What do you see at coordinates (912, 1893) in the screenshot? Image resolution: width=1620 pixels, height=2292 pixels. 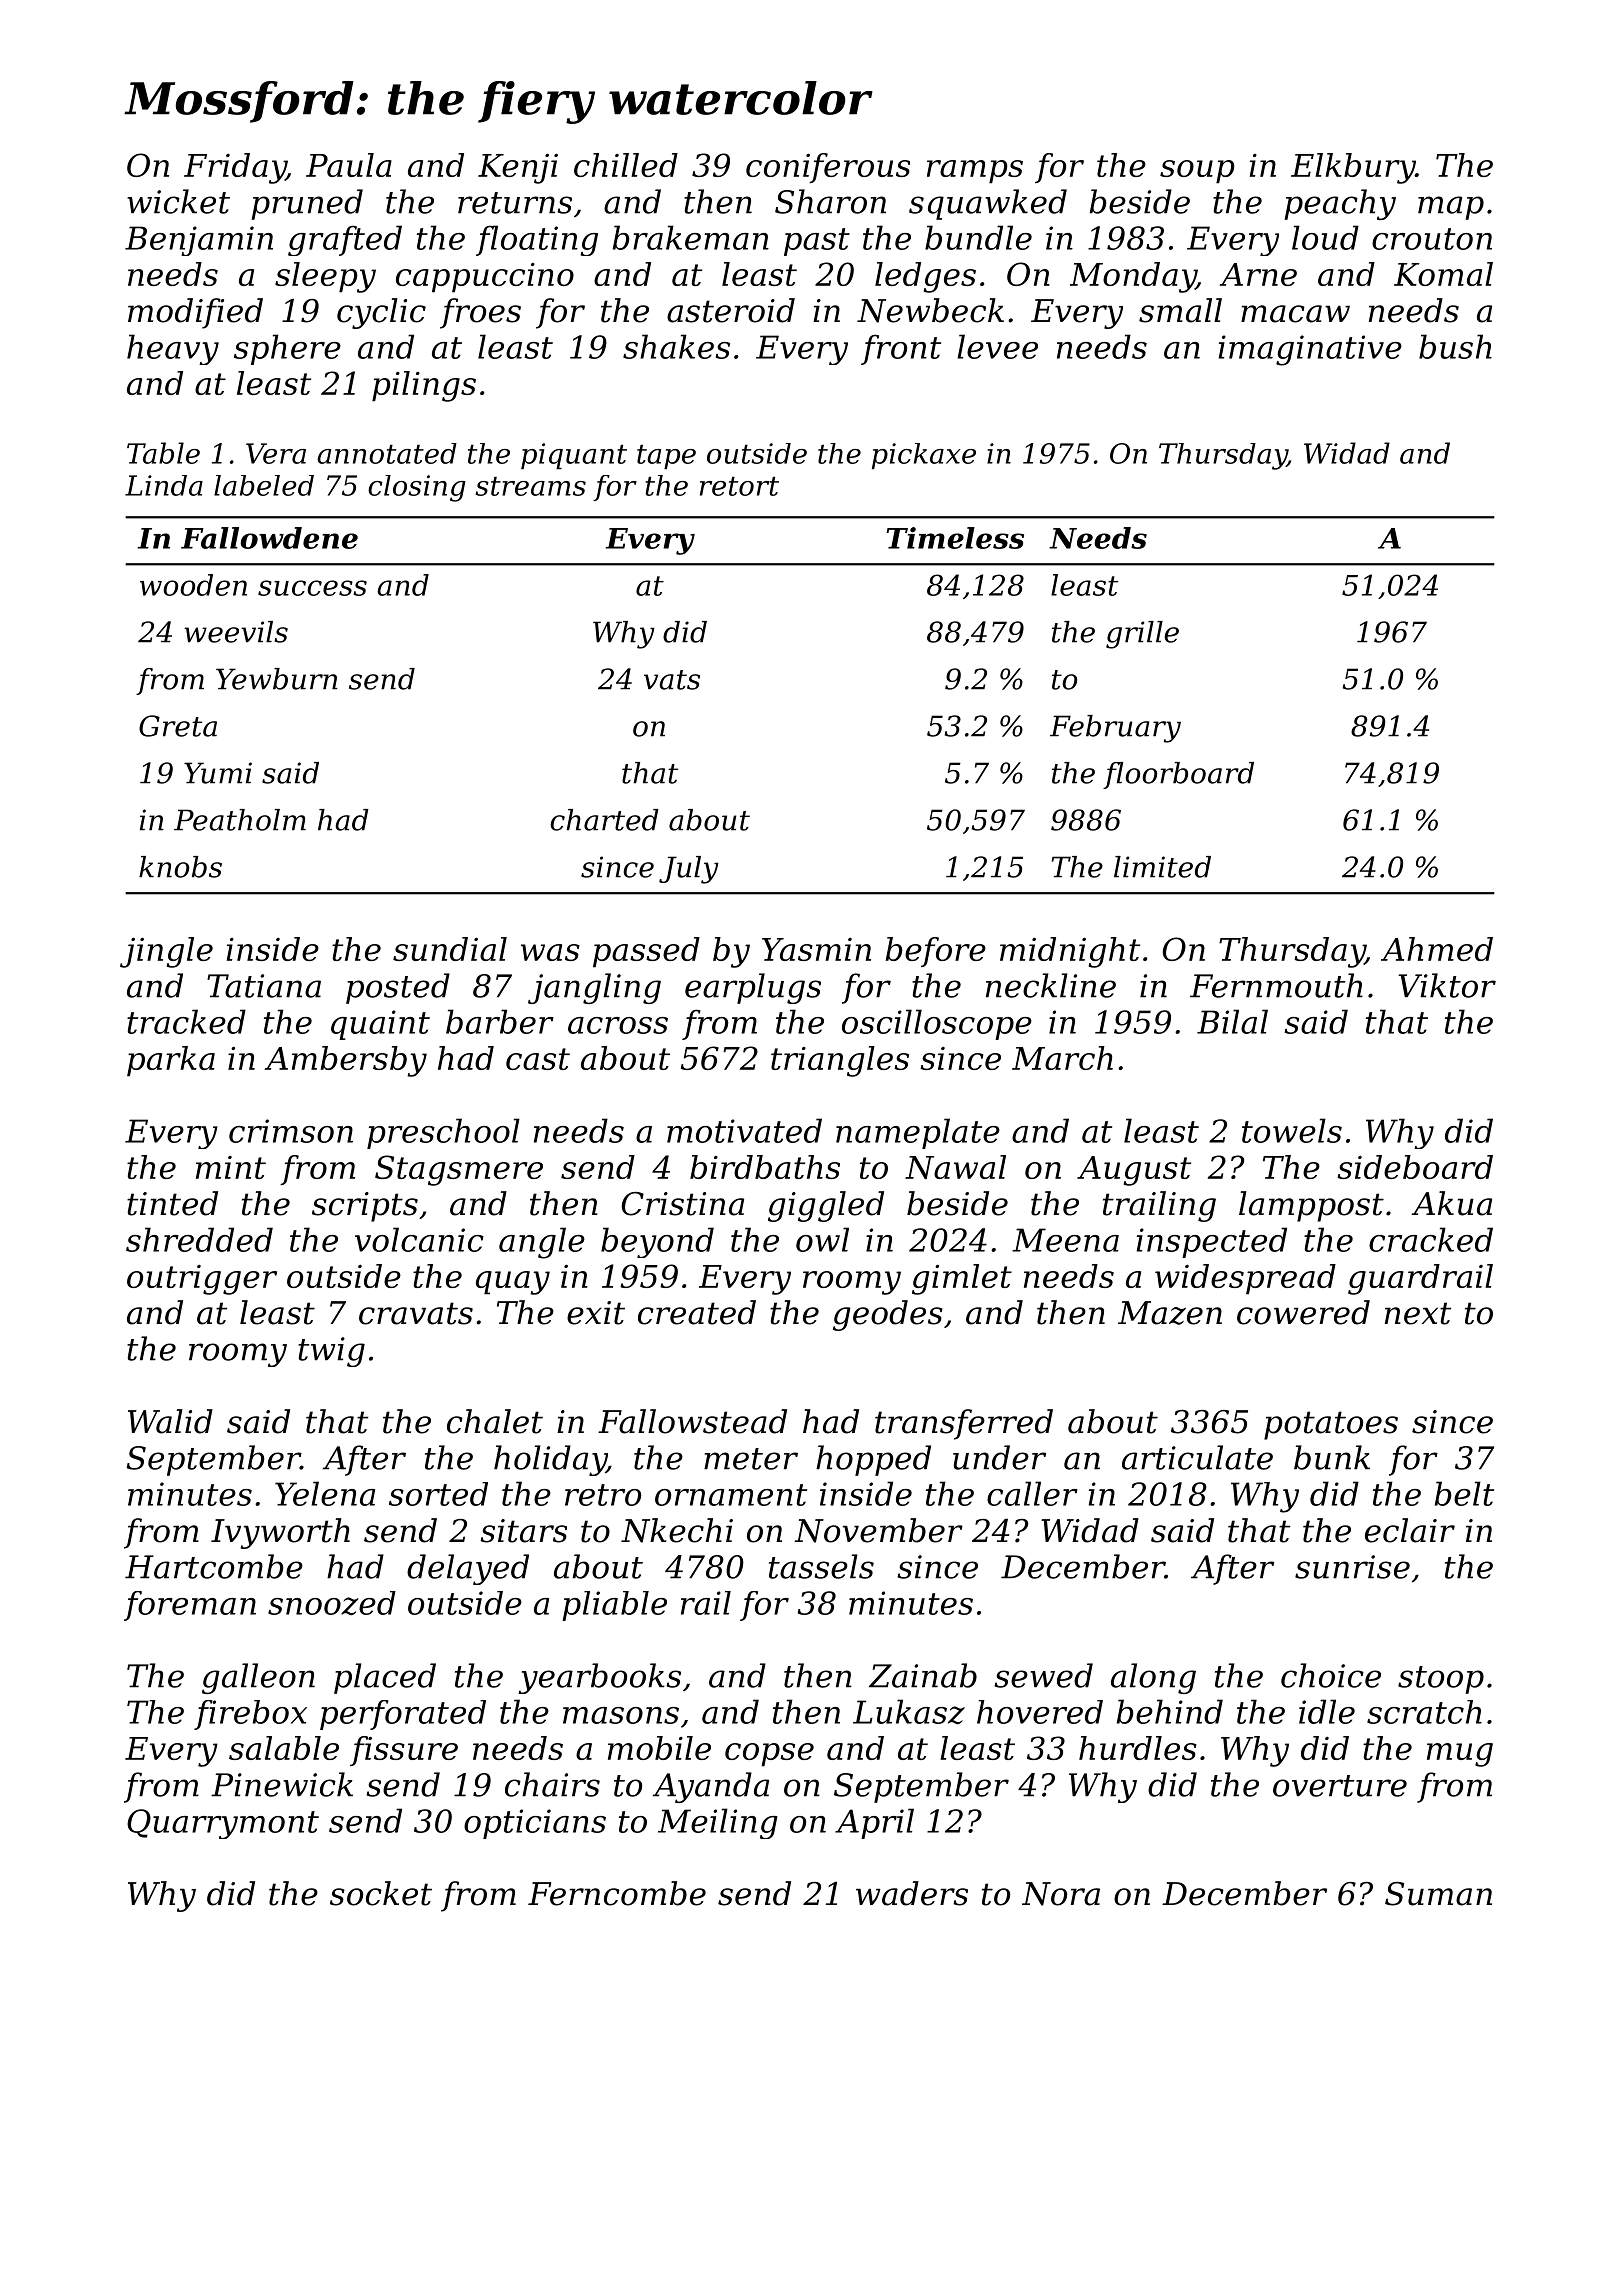 I see `waders` at bounding box center [912, 1893].
